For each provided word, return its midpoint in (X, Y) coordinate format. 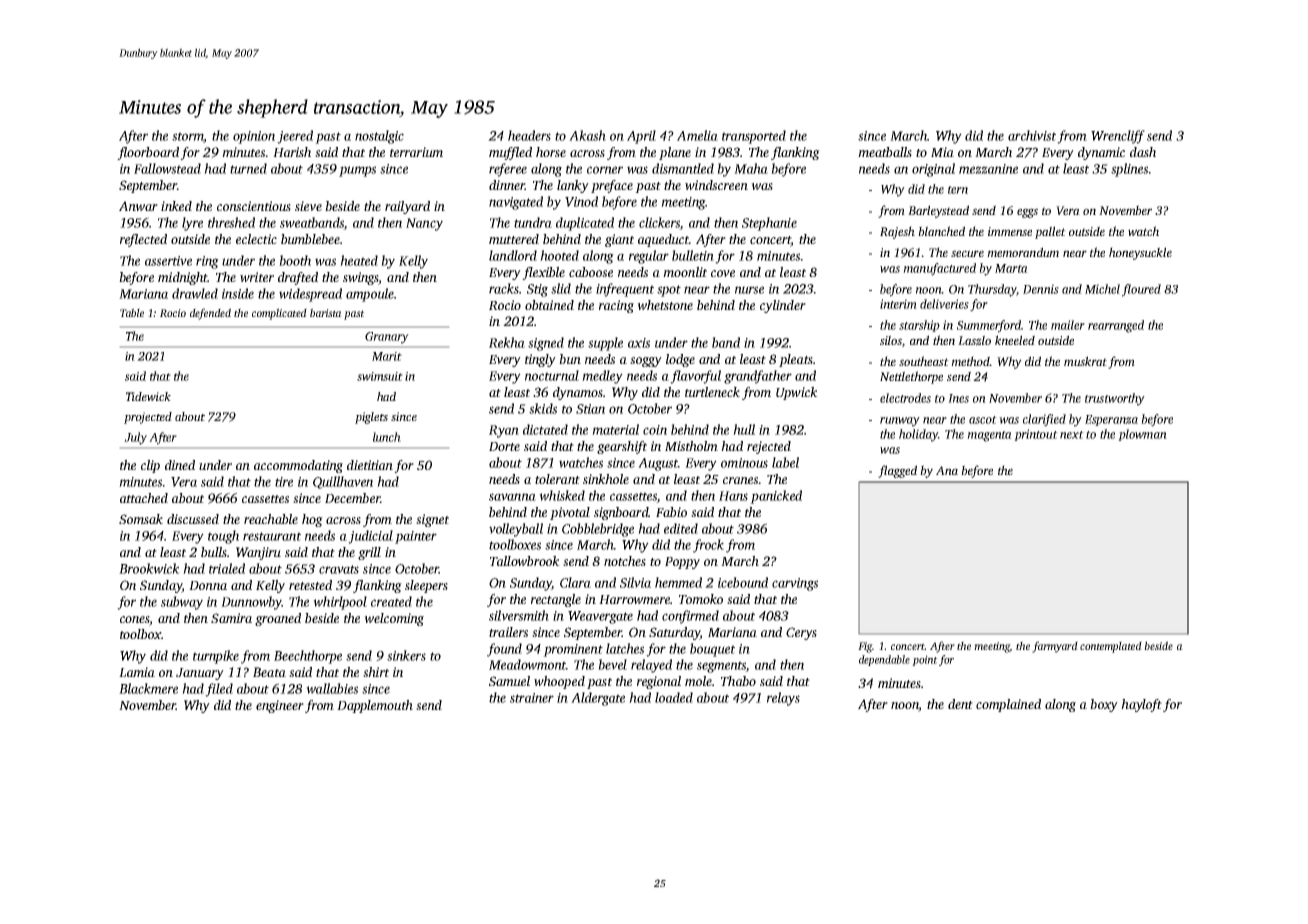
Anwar (138, 206)
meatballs (885, 152)
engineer (280, 706)
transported (754, 137)
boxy (1104, 705)
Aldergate (598, 699)
